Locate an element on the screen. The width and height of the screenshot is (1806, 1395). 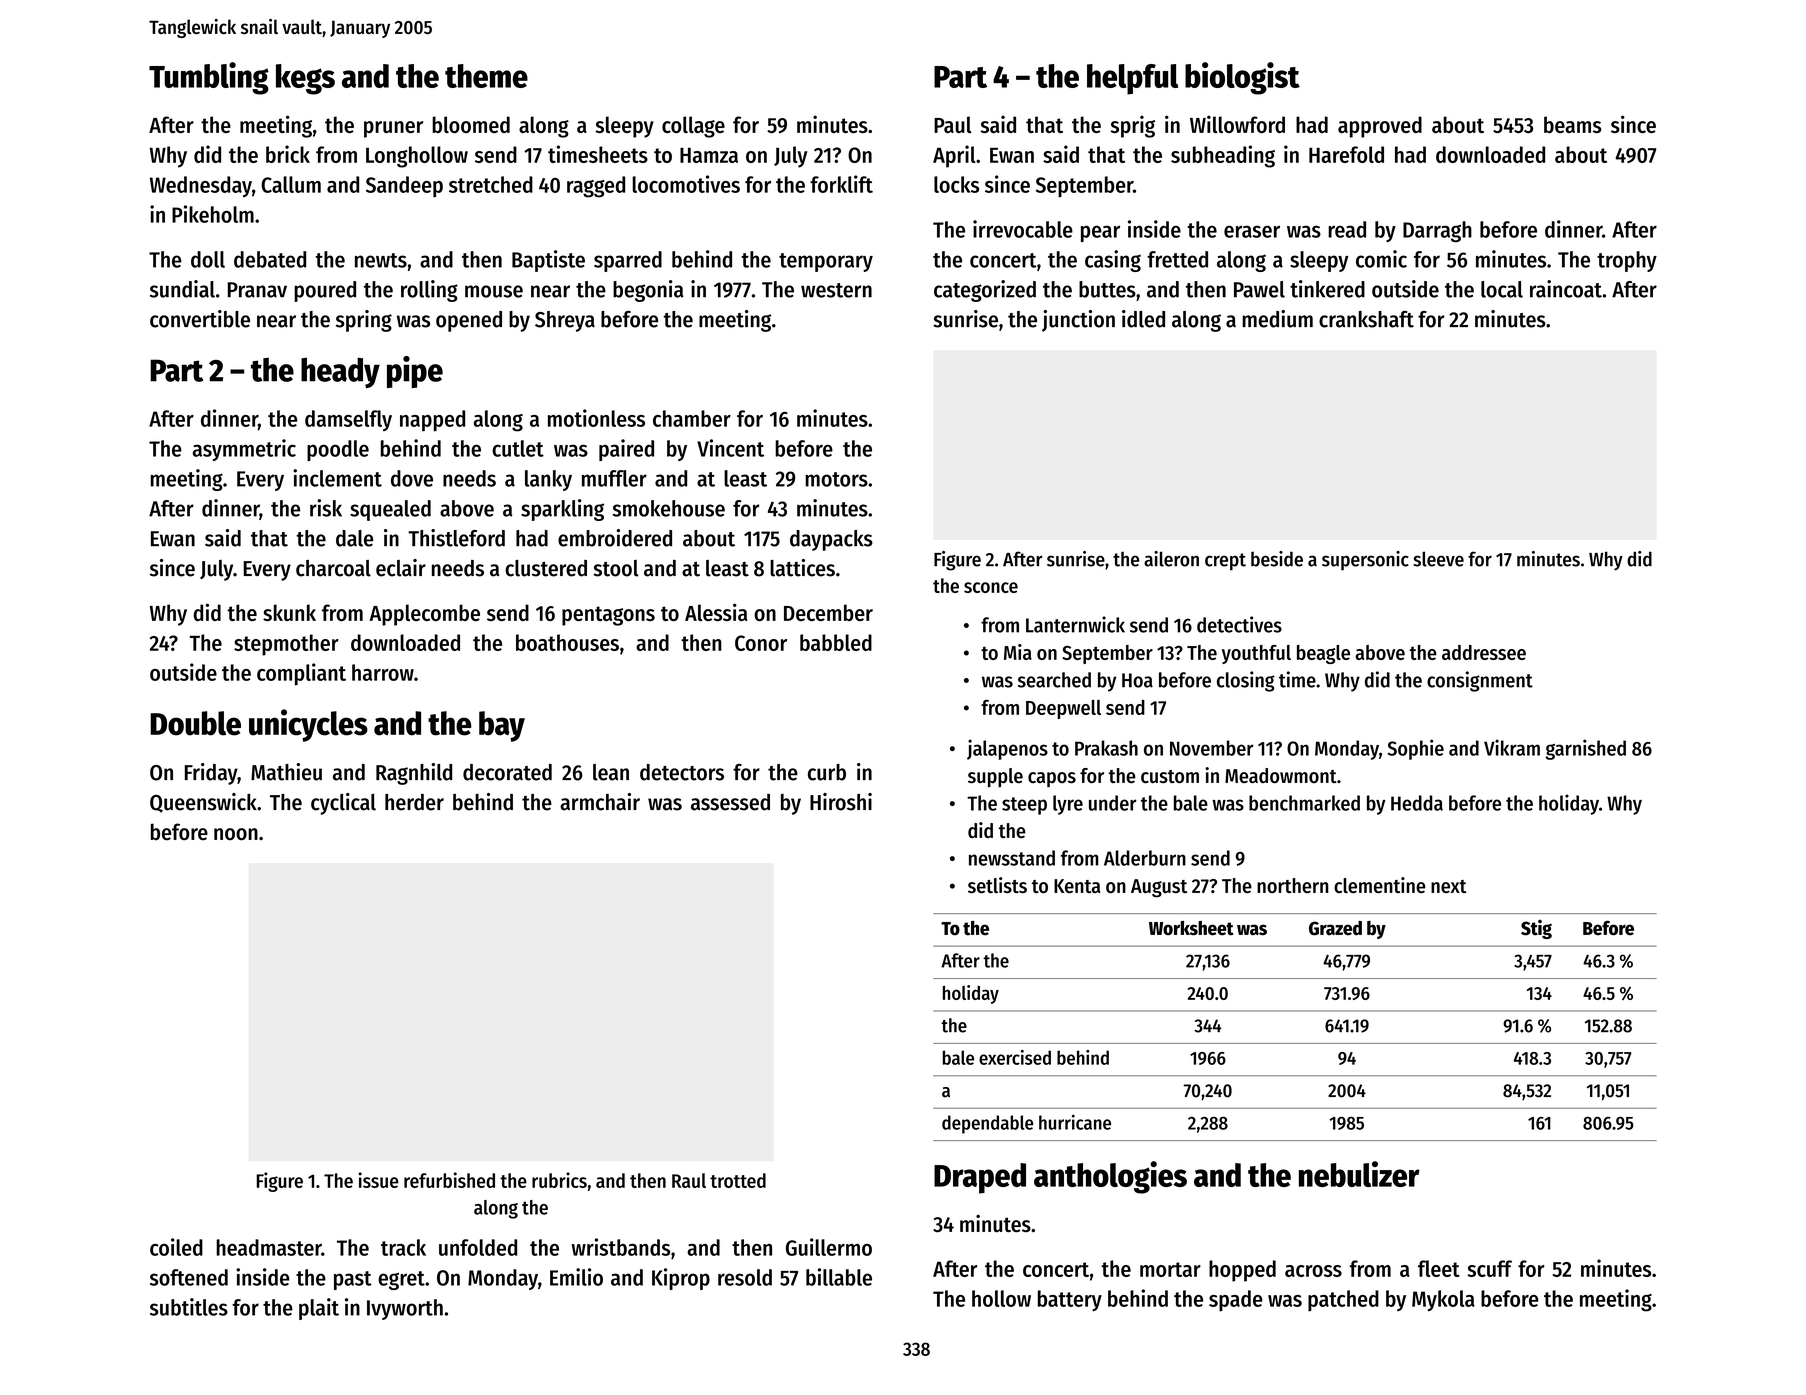
Sophie is located at coordinates (1416, 749).
